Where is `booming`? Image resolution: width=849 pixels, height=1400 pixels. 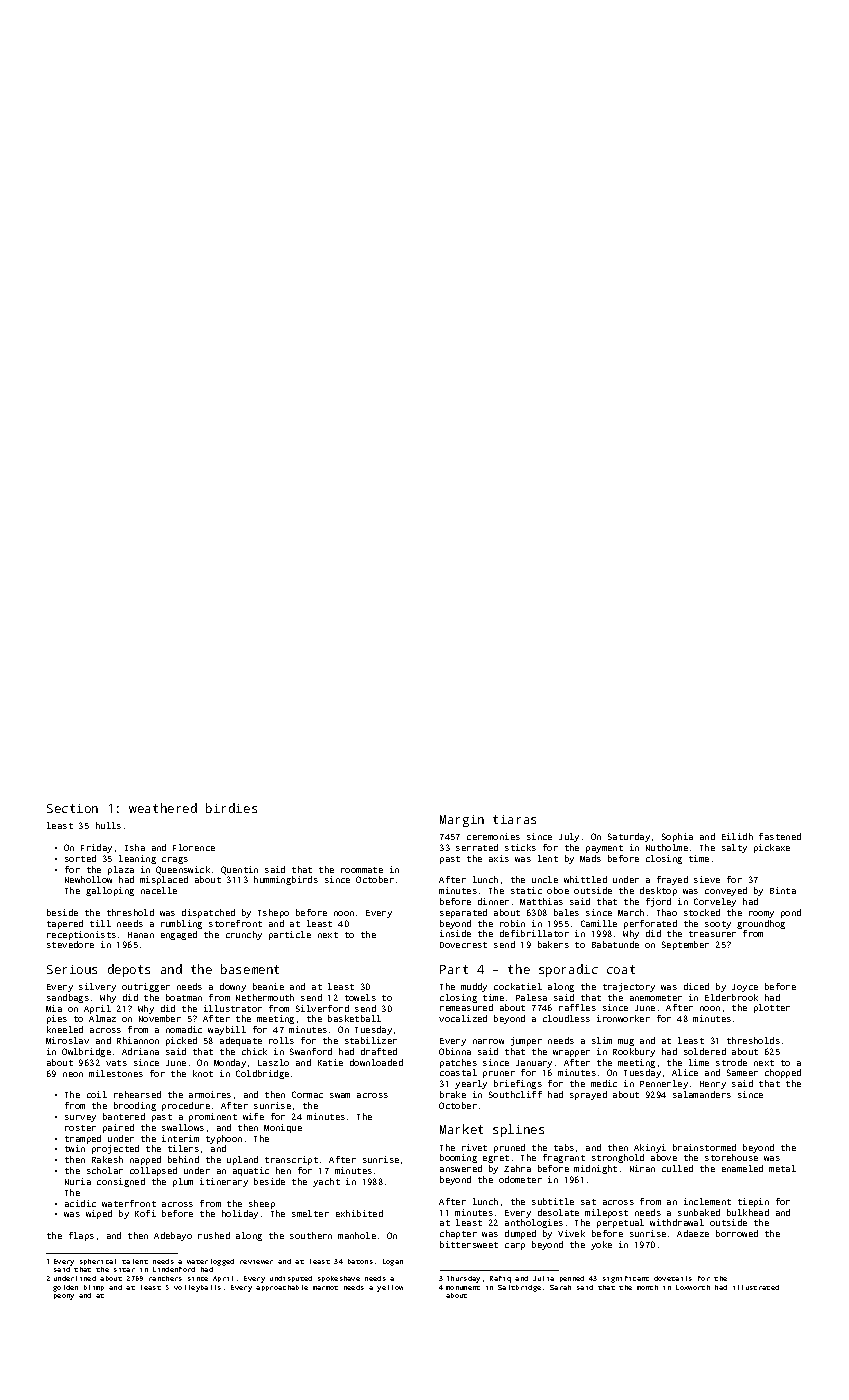 booming is located at coordinates (458, 1158).
